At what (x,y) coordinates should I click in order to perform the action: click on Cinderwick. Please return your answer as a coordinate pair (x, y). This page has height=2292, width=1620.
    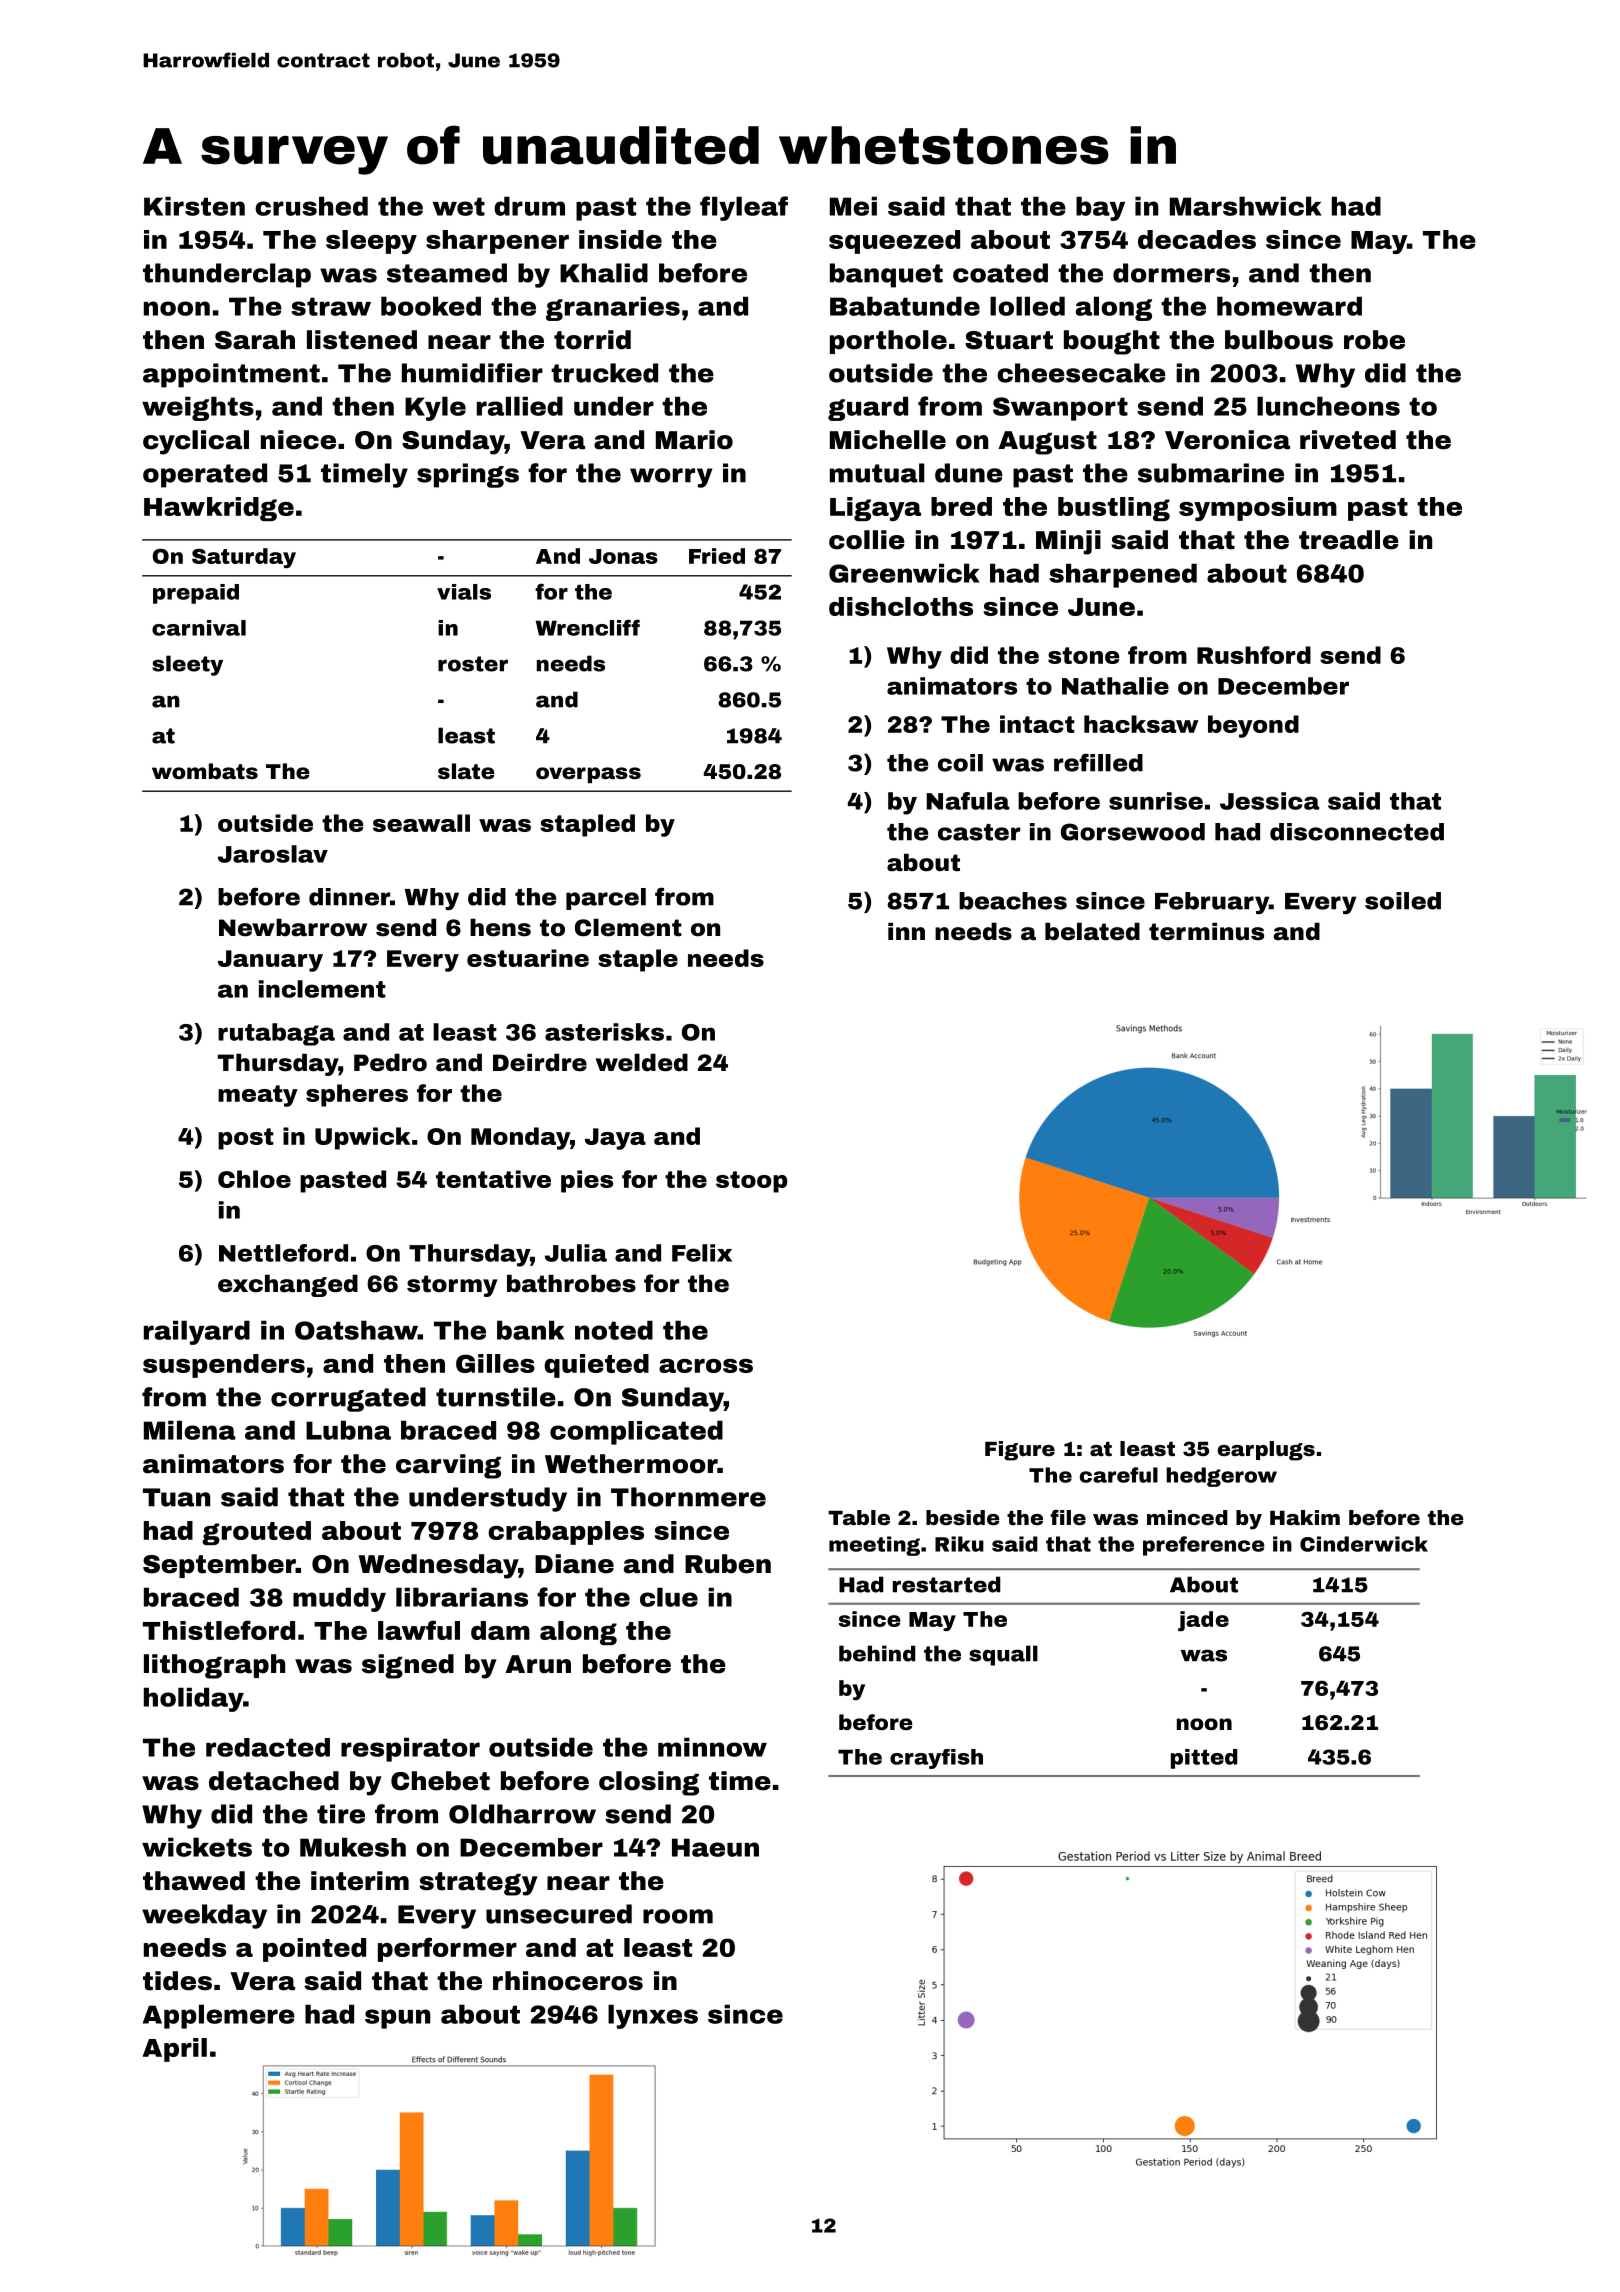
    Looking at the image, I should click on (1364, 1544).
